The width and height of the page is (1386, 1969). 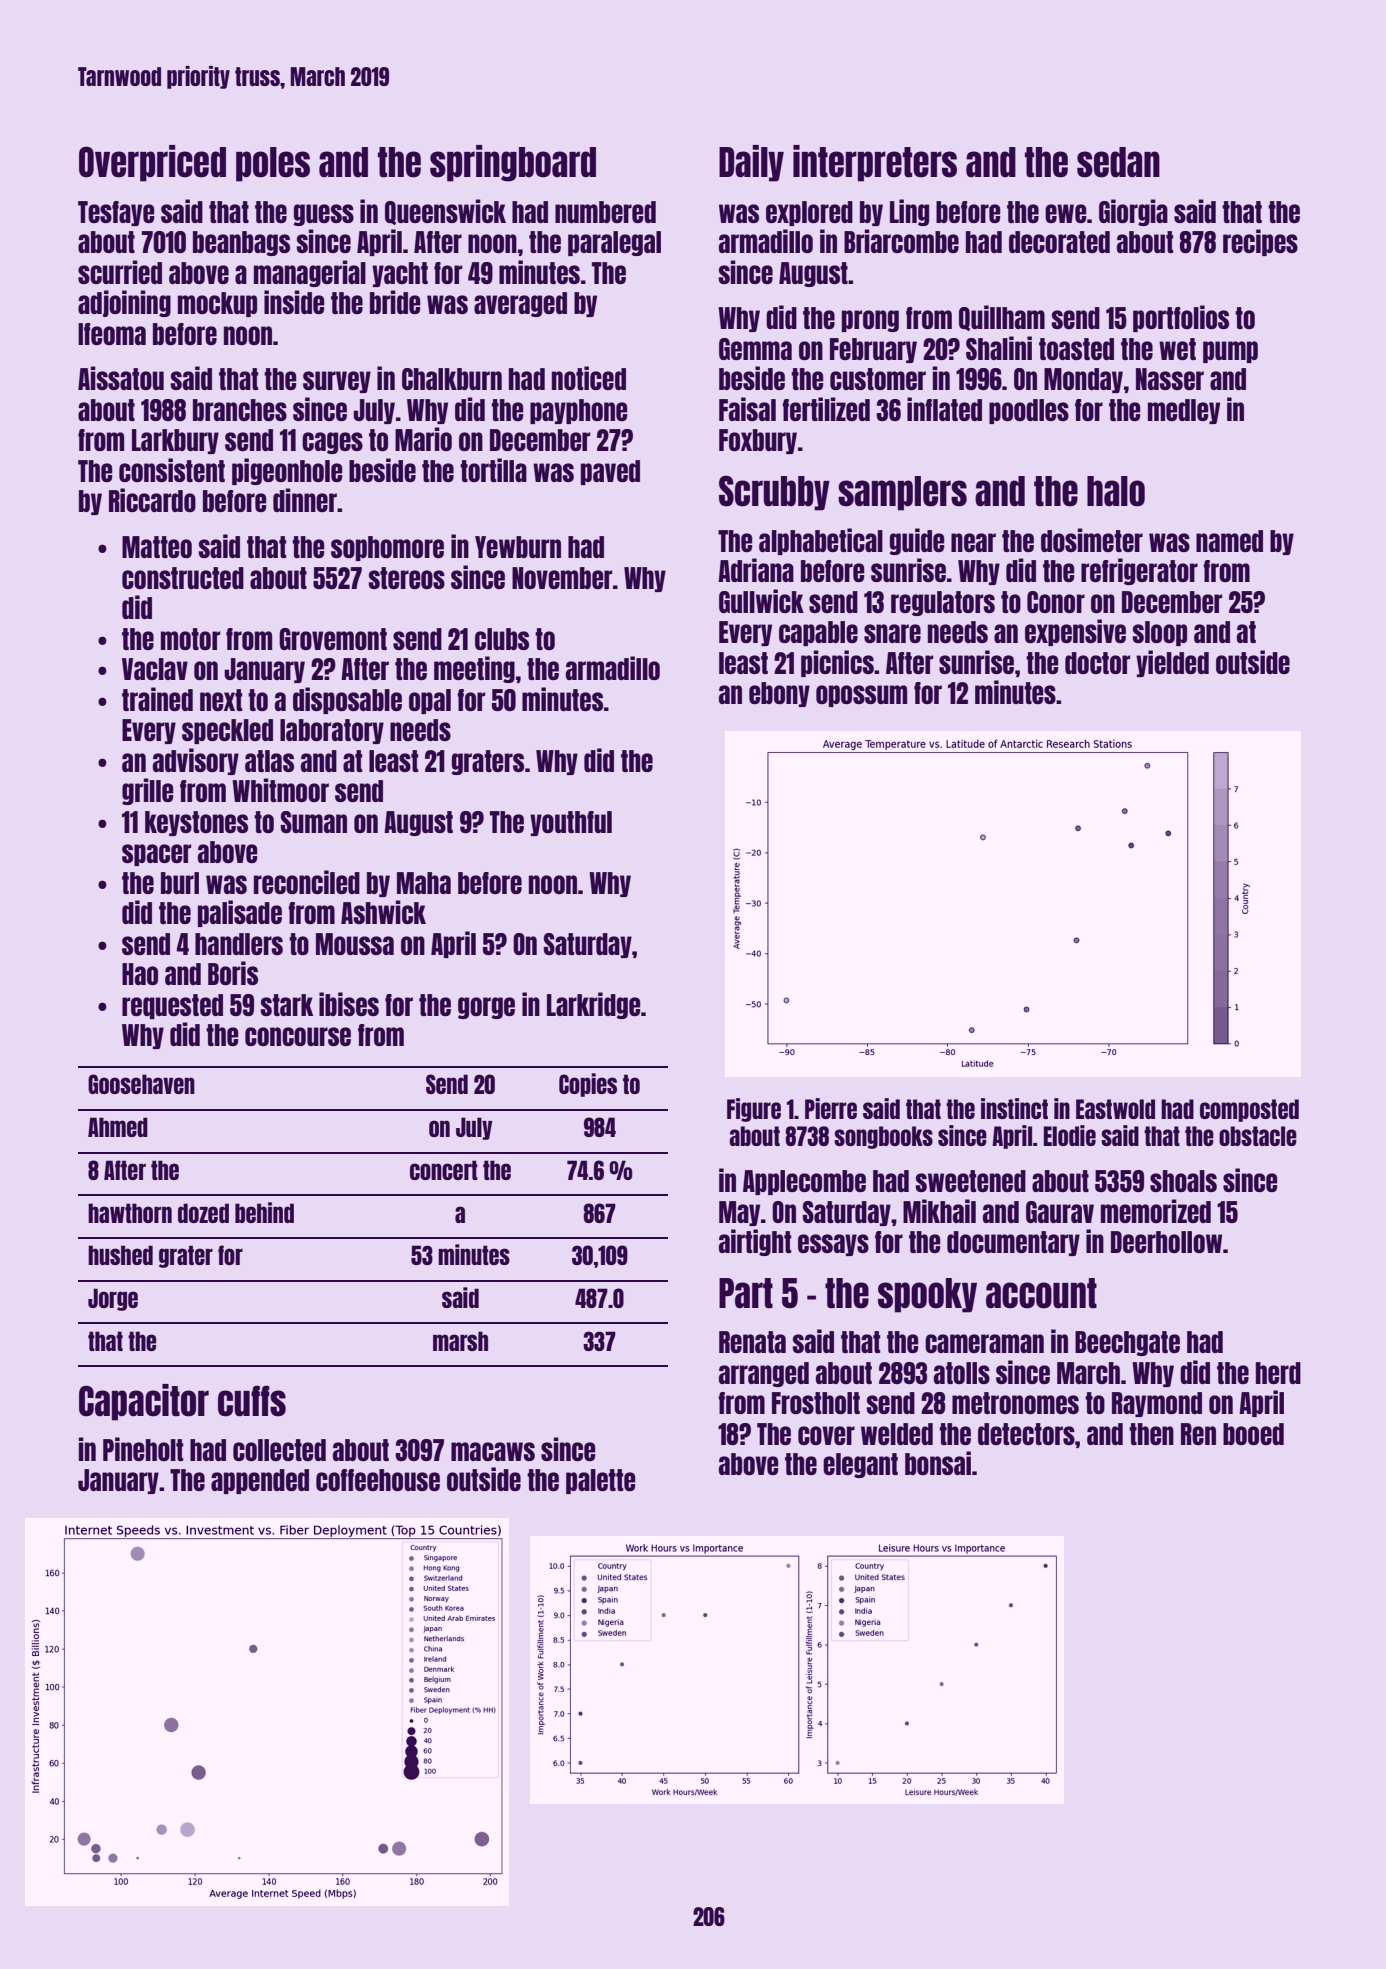 I want to click on youthful, so click(x=571, y=823).
